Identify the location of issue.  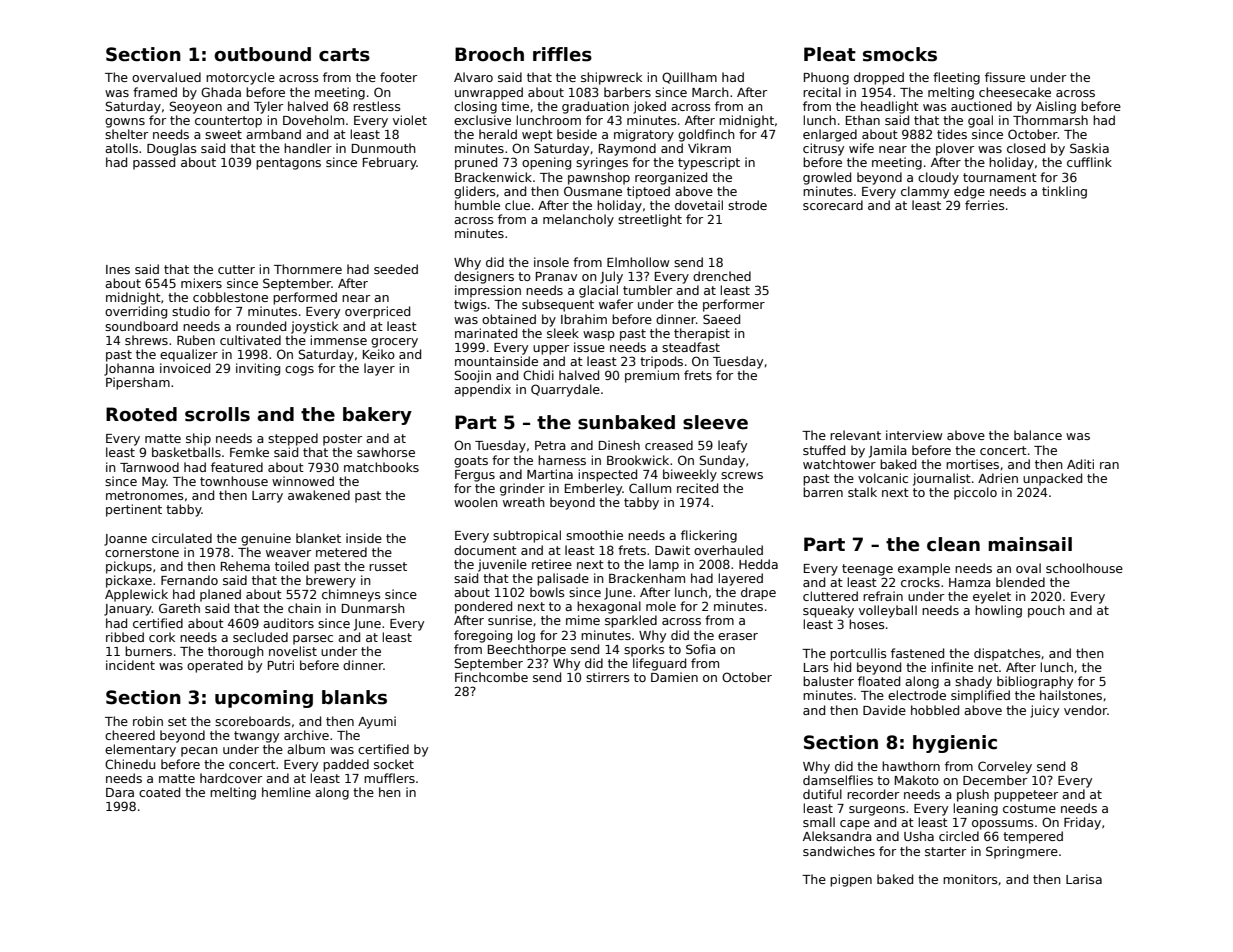
(589, 347).
